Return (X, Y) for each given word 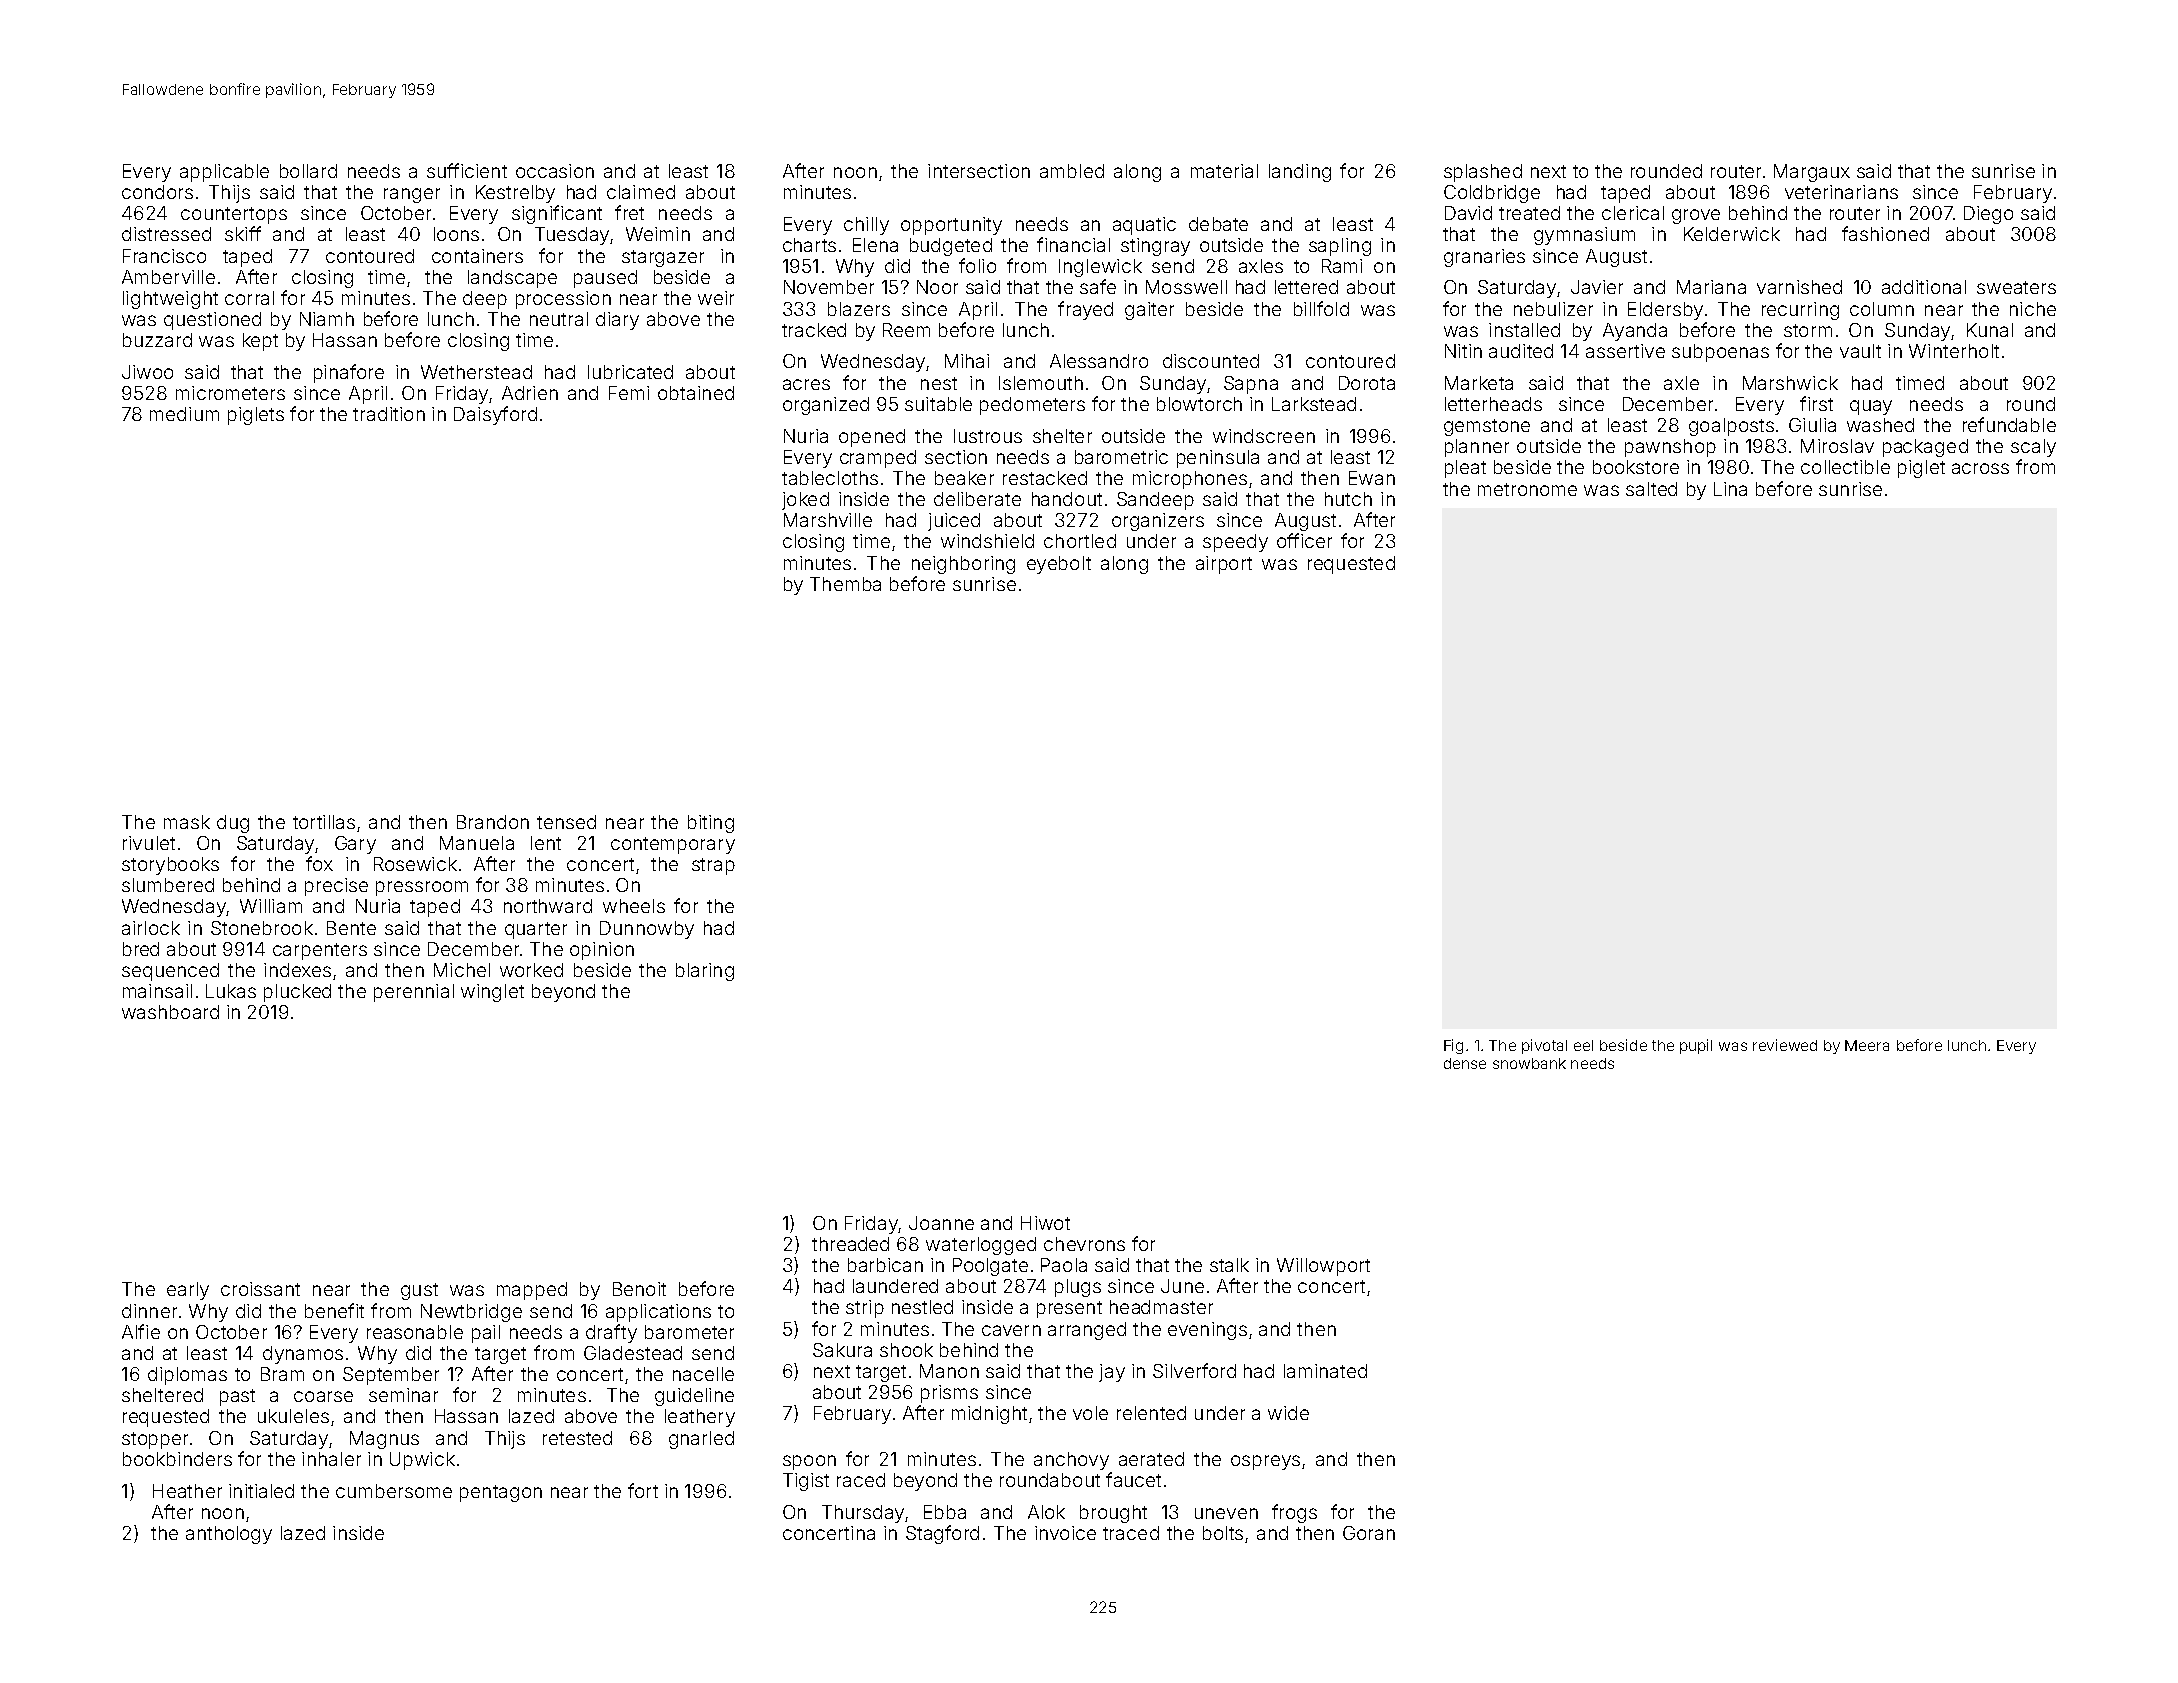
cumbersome (394, 1491)
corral (249, 298)
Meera (1867, 1045)
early (188, 1291)
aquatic (1144, 226)
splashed (1483, 173)
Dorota (1367, 383)
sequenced (170, 972)
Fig (1453, 1046)
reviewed (1785, 1045)
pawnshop (1670, 448)
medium (184, 414)
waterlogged (981, 1246)
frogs (1294, 1513)
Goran (1369, 1533)
